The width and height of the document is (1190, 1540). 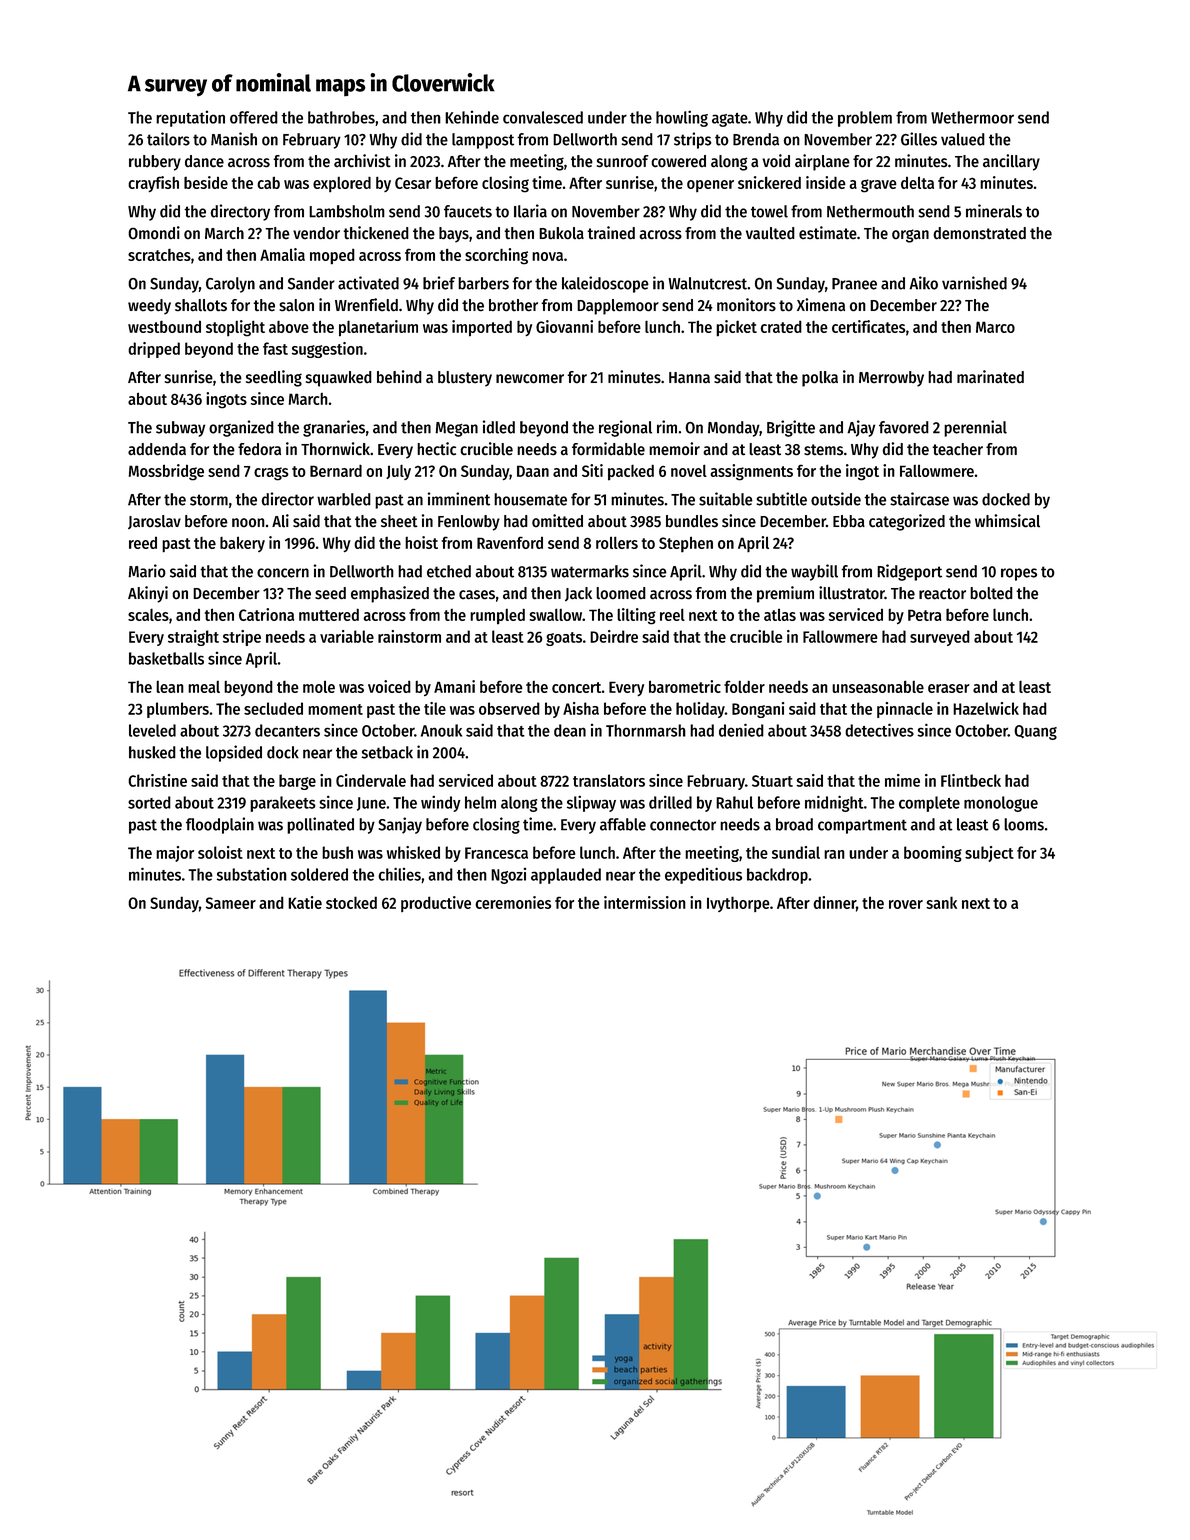 I want to click on sank, so click(x=941, y=902).
